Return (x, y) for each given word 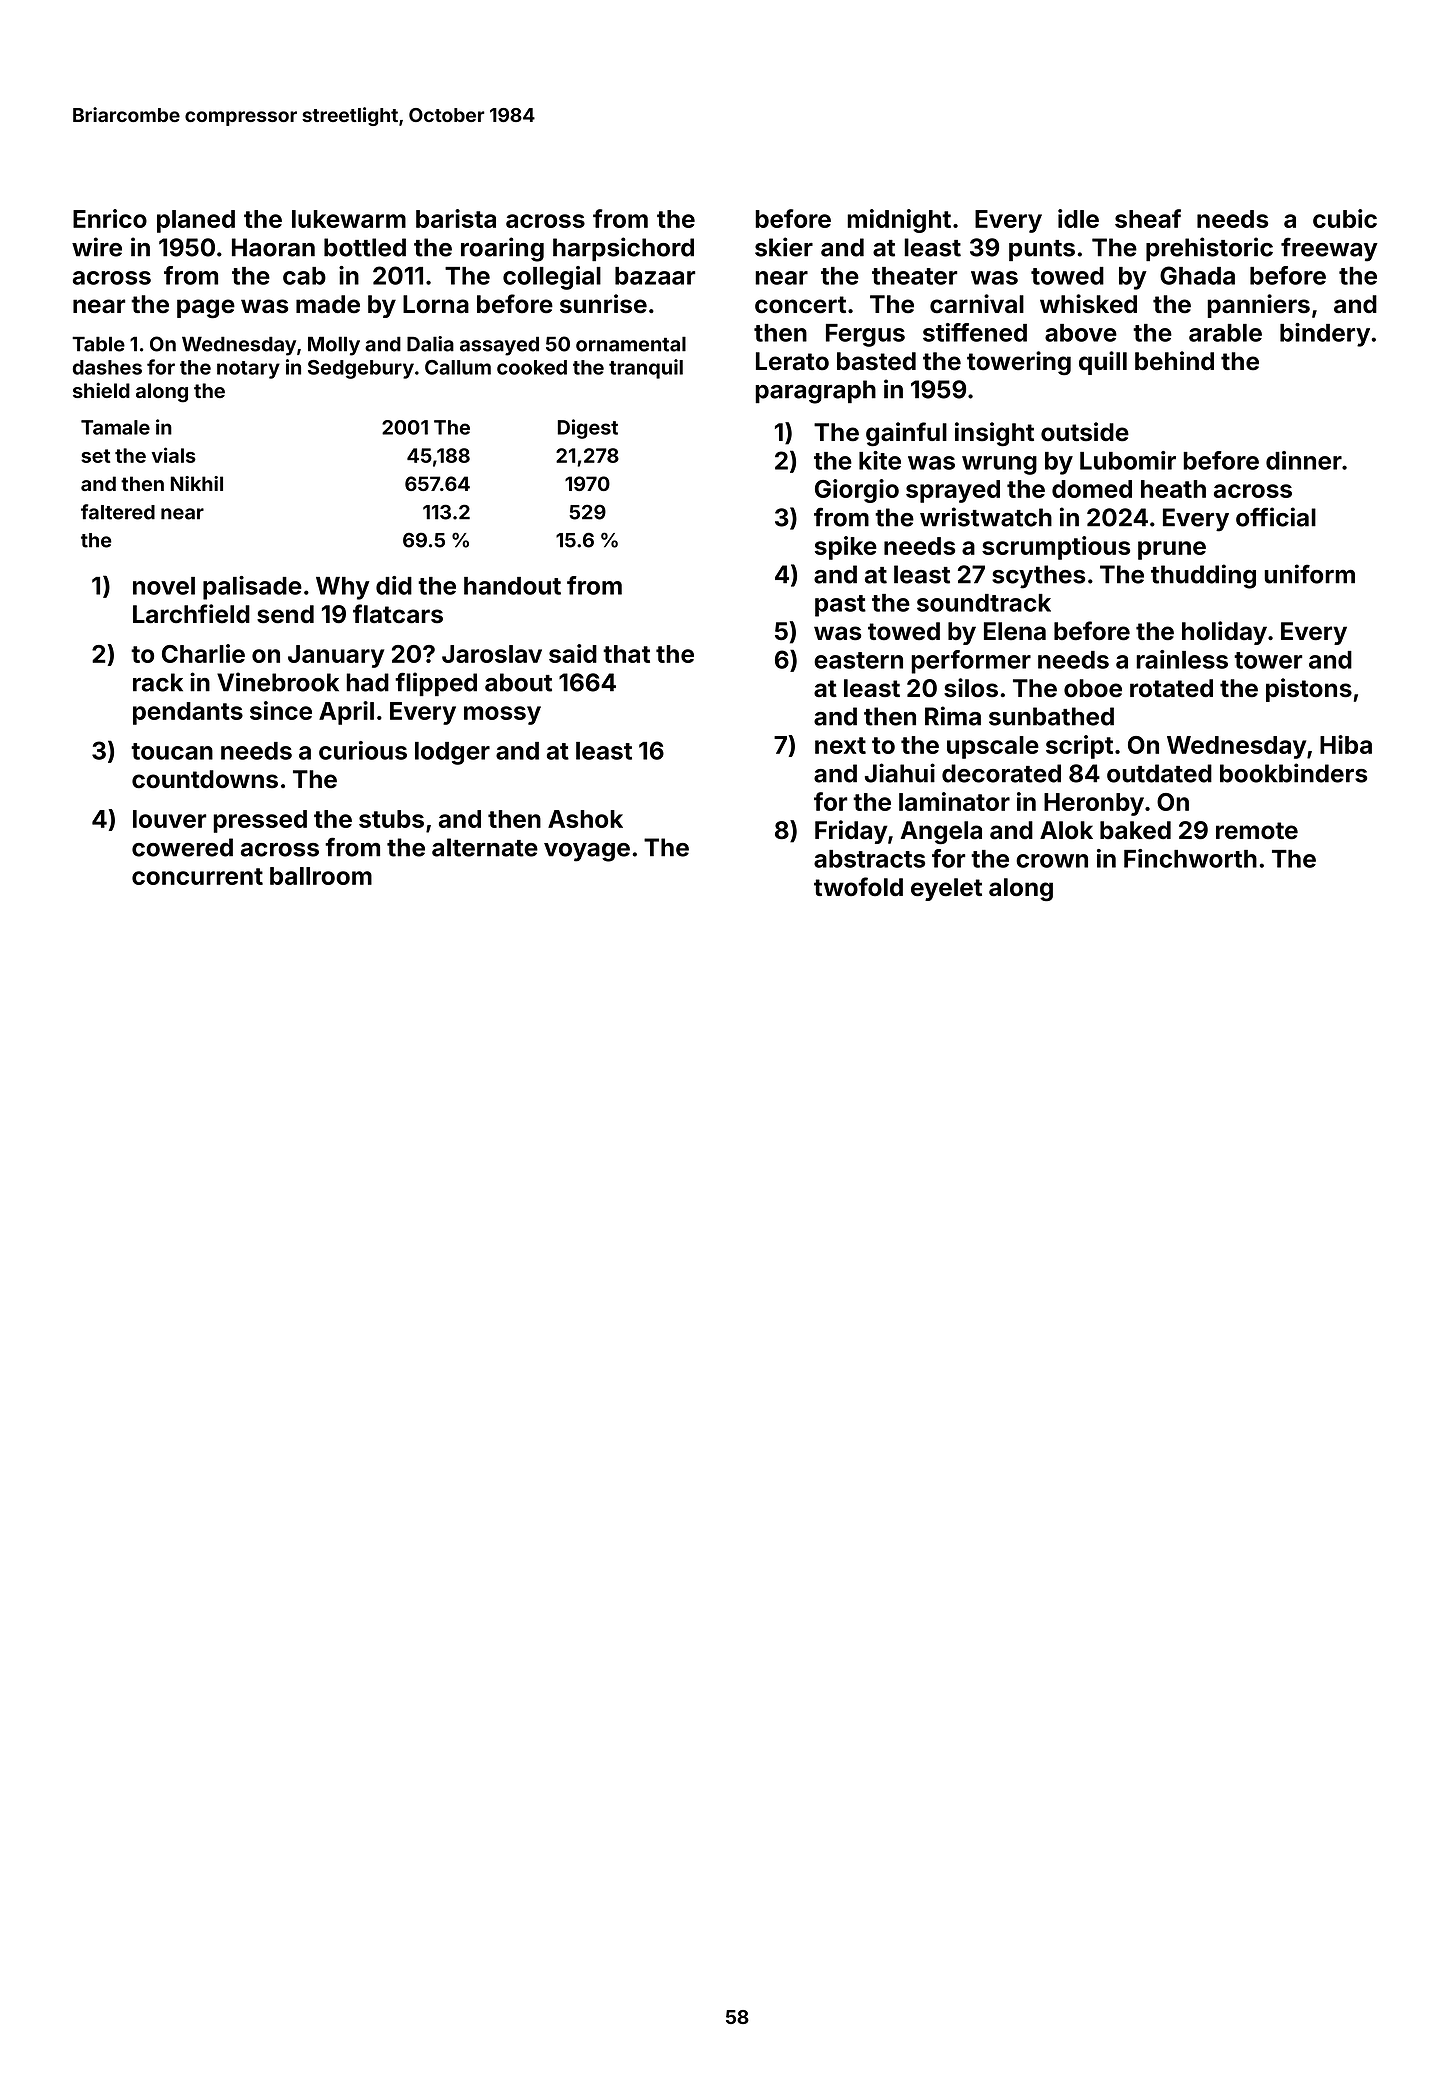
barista (456, 218)
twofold (858, 887)
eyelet (946, 889)
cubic (1345, 218)
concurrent (197, 876)
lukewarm (349, 219)
